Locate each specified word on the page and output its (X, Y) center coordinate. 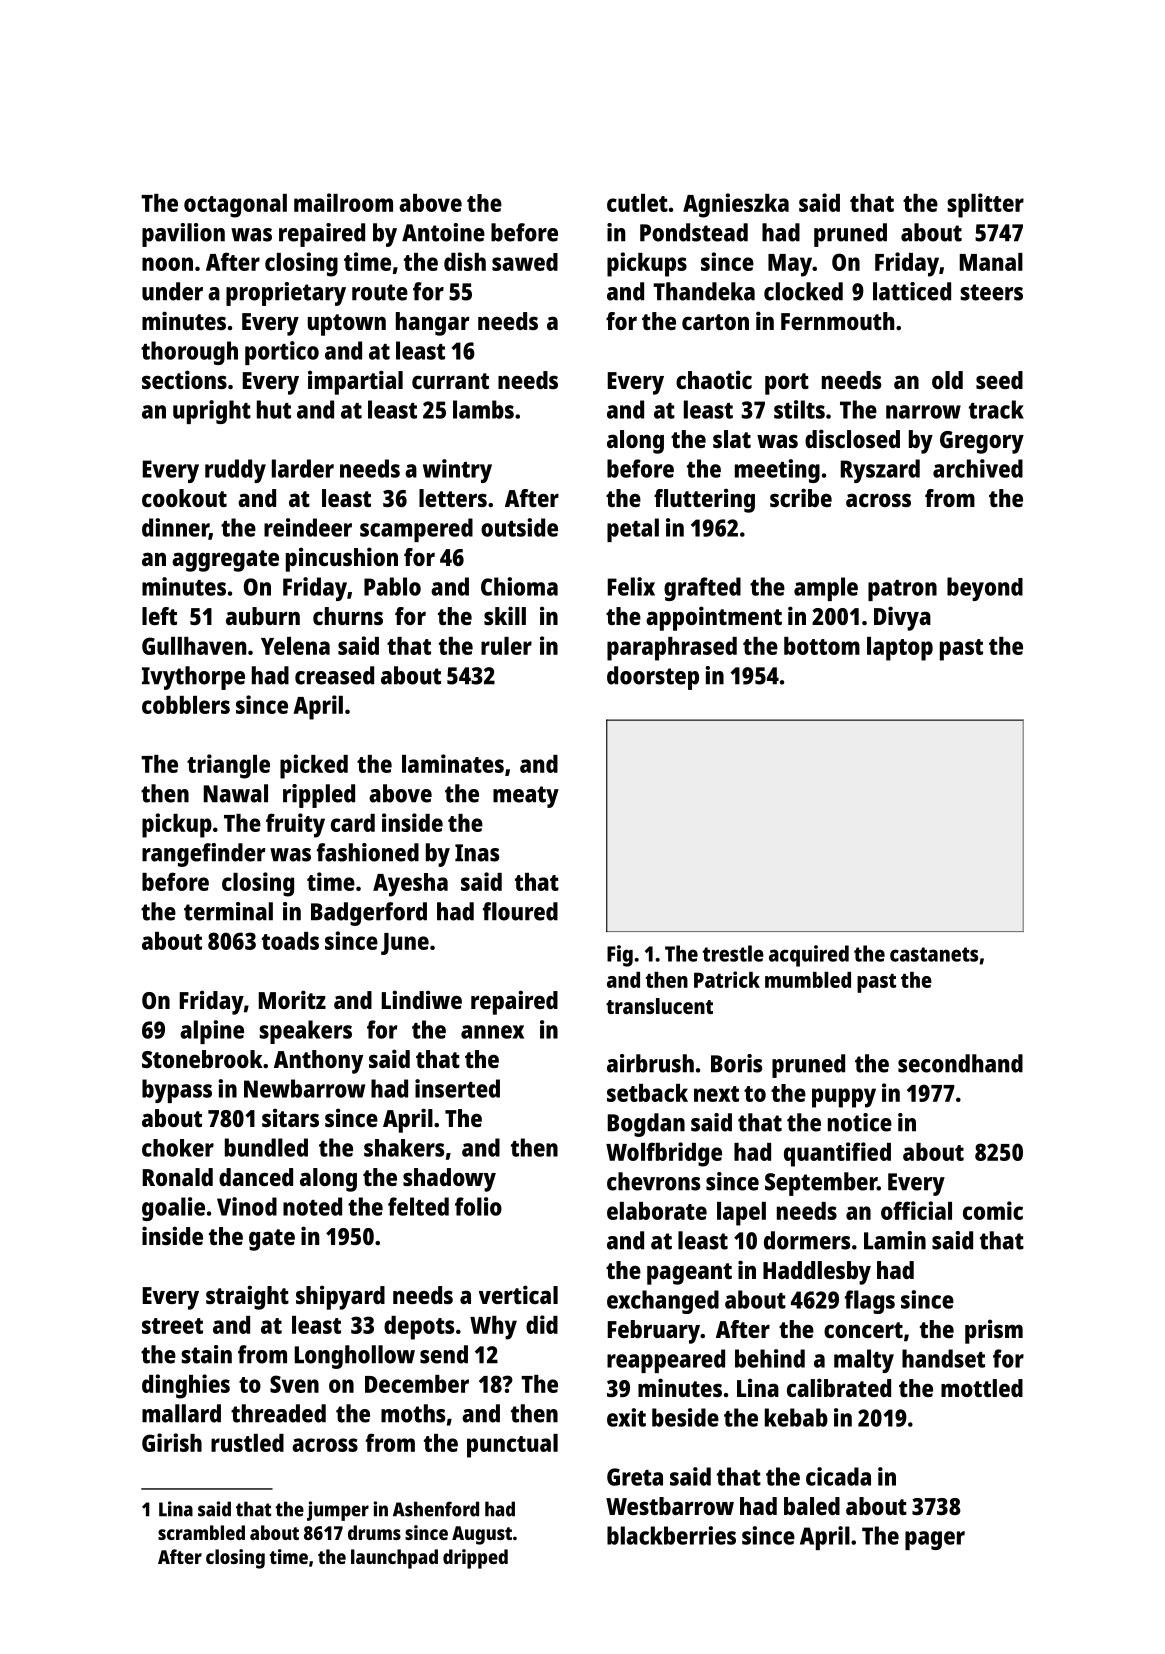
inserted (457, 1088)
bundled (266, 1147)
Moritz (292, 999)
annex (492, 1032)
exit (626, 1417)
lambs (483, 409)
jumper (338, 1511)
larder (303, 468)
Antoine (443, 232)
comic (993, 1210)
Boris (737, 1063)
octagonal (235, 206)
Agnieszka (736, 205)
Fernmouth (837, 321)
